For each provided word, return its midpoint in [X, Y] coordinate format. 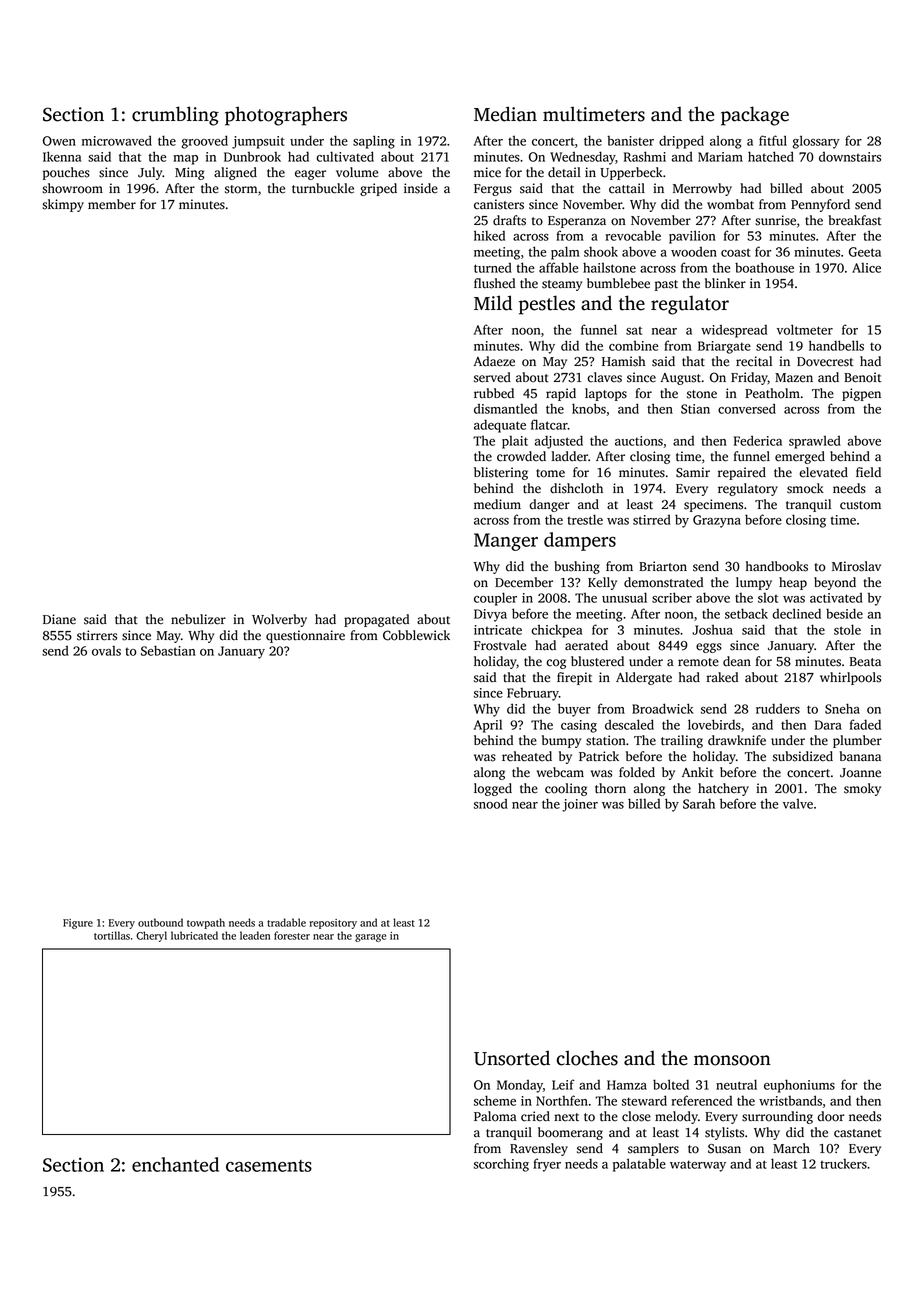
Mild [493, 303]
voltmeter [805, 329]
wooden [694, 252]
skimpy [63, 205]
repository [333, 924]
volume [357, 172]
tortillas [112, 935]
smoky [862, 789]
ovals [106, 651]
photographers [286, 116]
